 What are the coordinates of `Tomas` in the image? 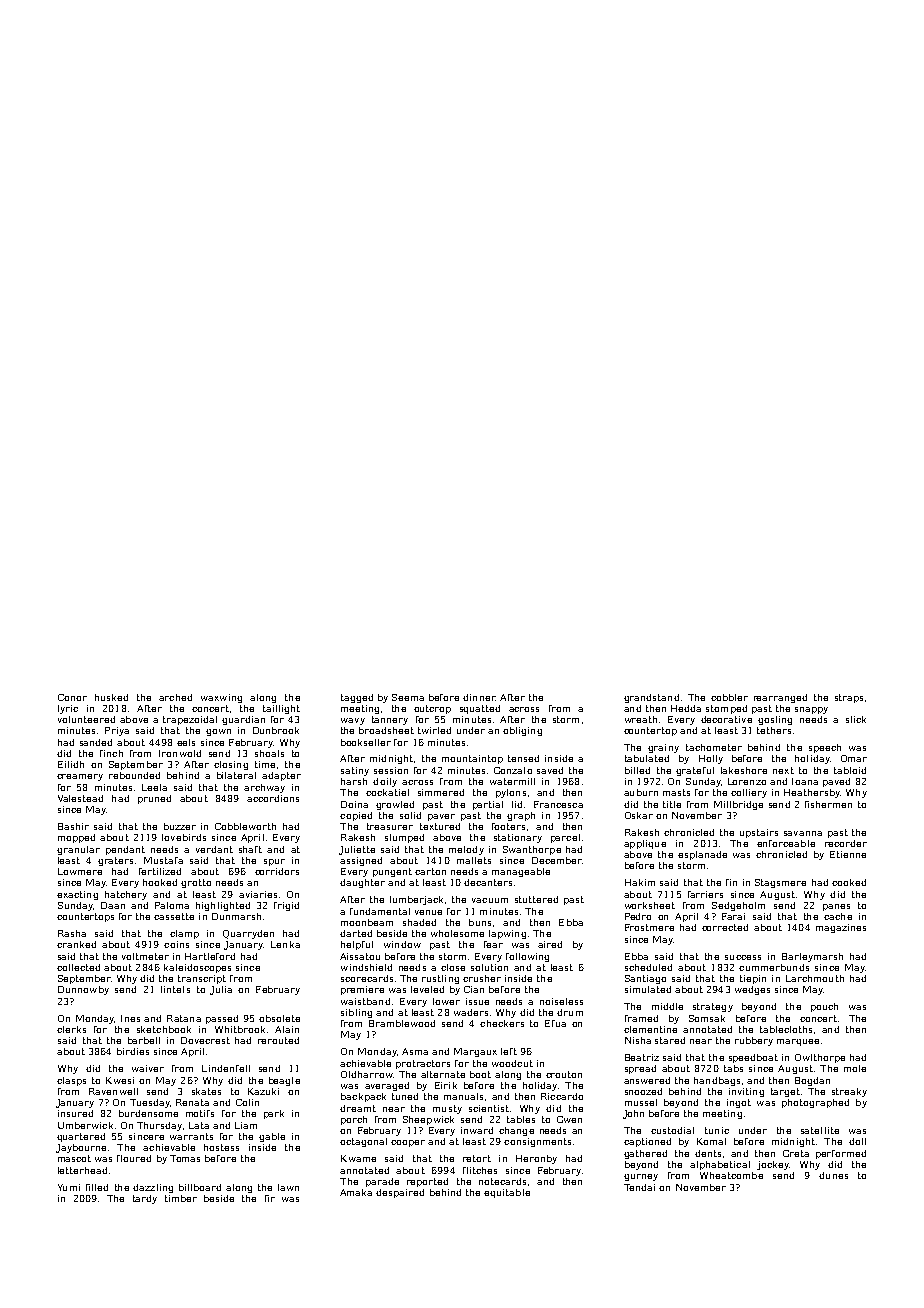 It's located at (185, 1158).
